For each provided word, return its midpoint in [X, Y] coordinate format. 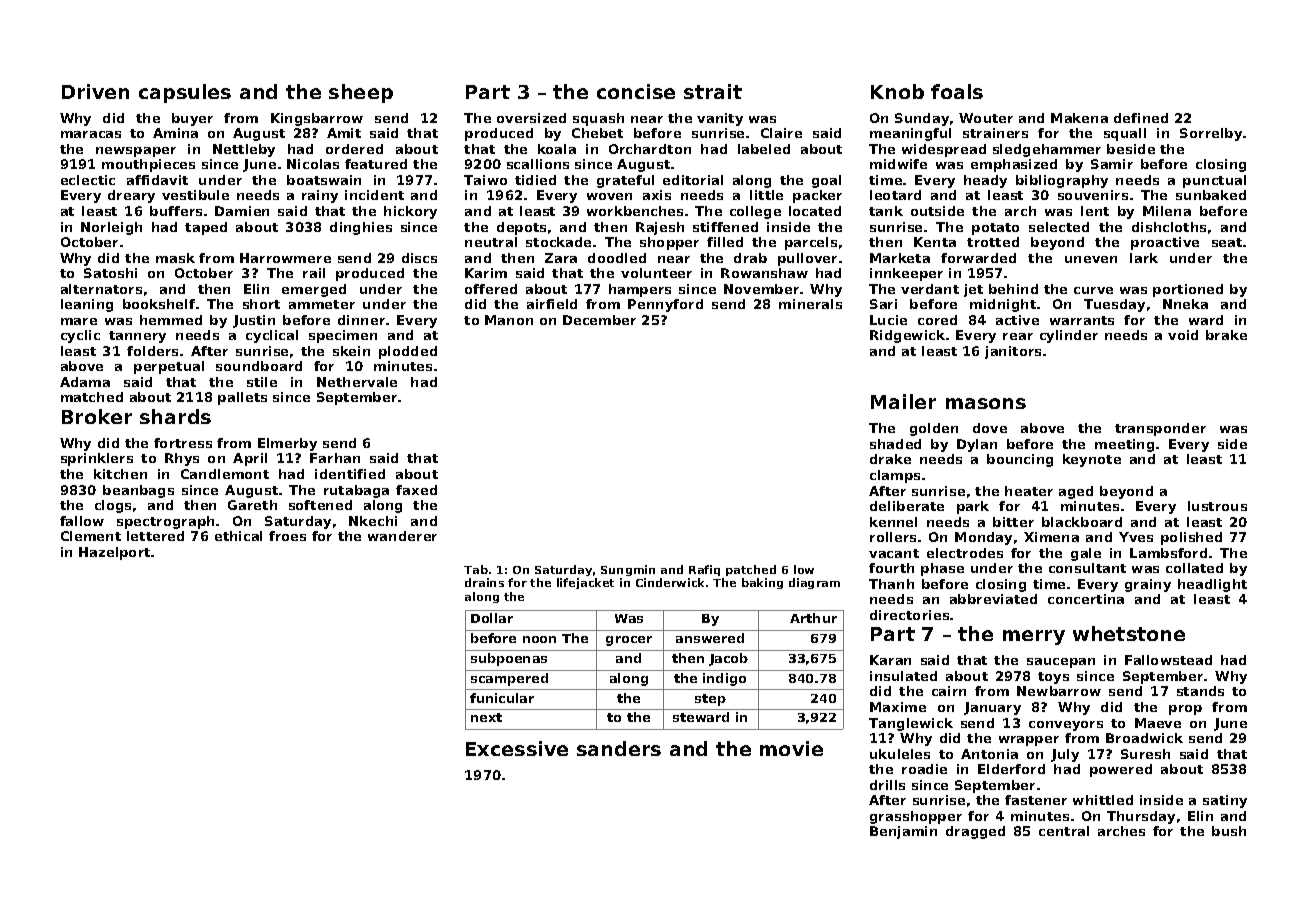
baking [762, 583]
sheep [361, 93]
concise [636, 91]
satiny [1225, 801]
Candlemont [225, 474]
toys [1053, 678]
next [486, 717]
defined [1141, 118]
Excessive [517, 748]
